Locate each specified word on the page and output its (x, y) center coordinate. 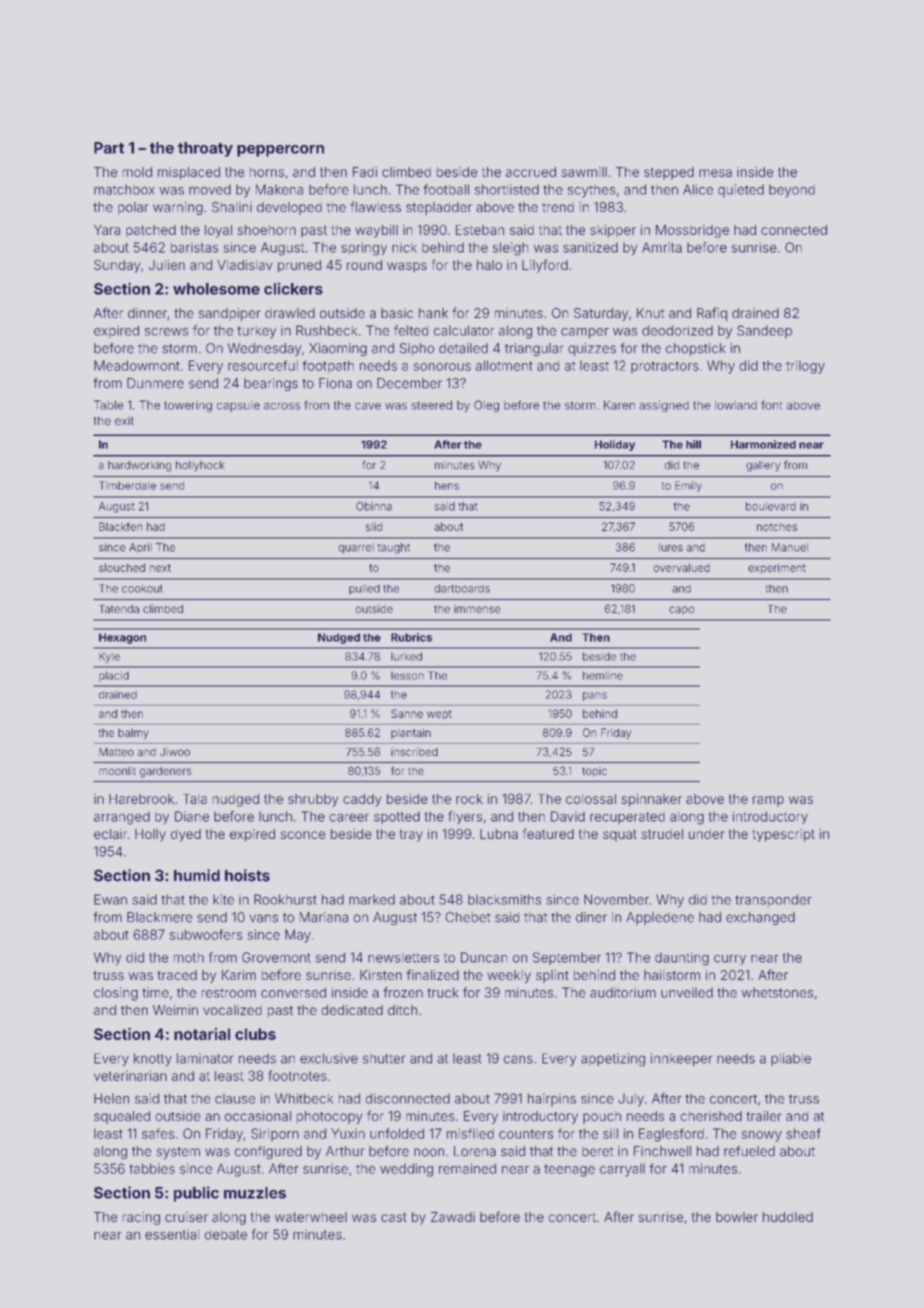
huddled (788, 1217)
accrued (531, 172)
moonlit (117, 770)
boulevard (771, 506)
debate (226, 1235)
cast (394, 1217)
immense (477, 608)
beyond (792, 191)
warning (178, 208)
